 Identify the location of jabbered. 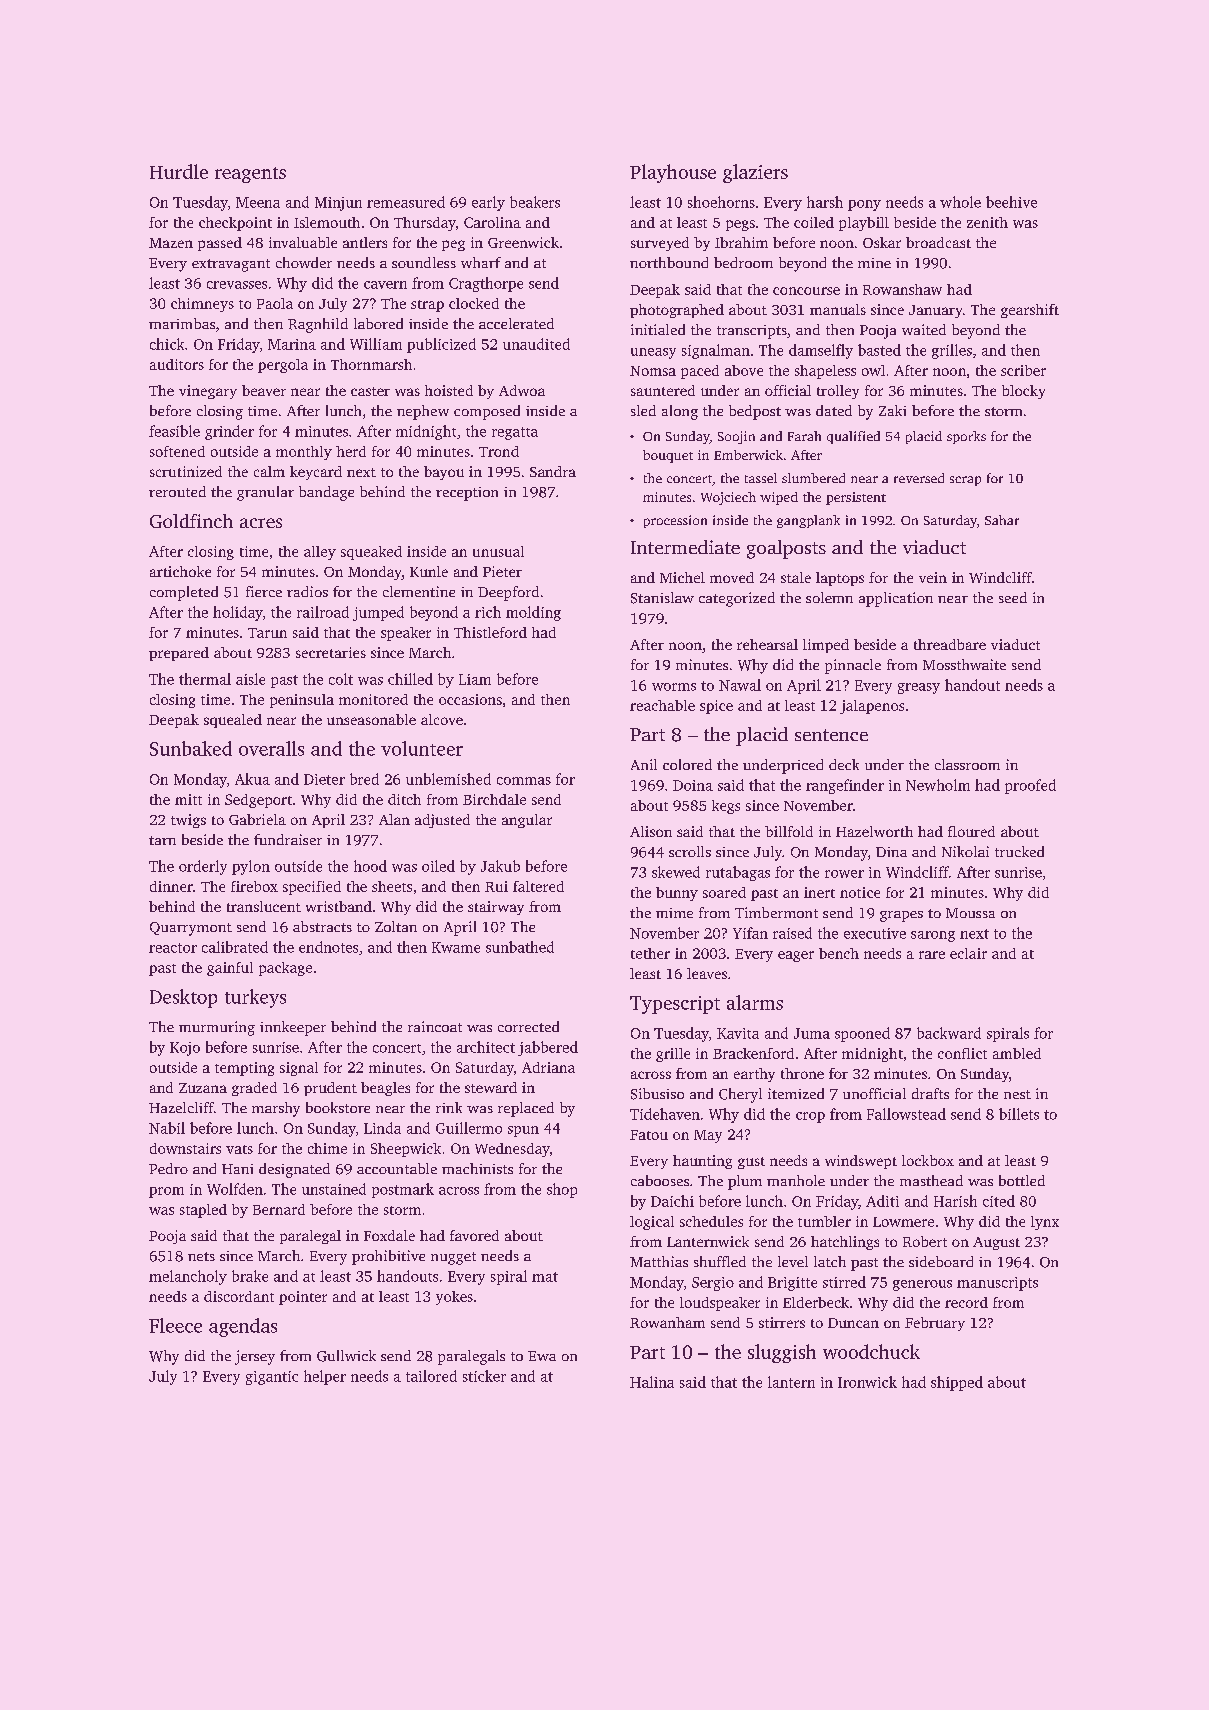
(548, 1048).
